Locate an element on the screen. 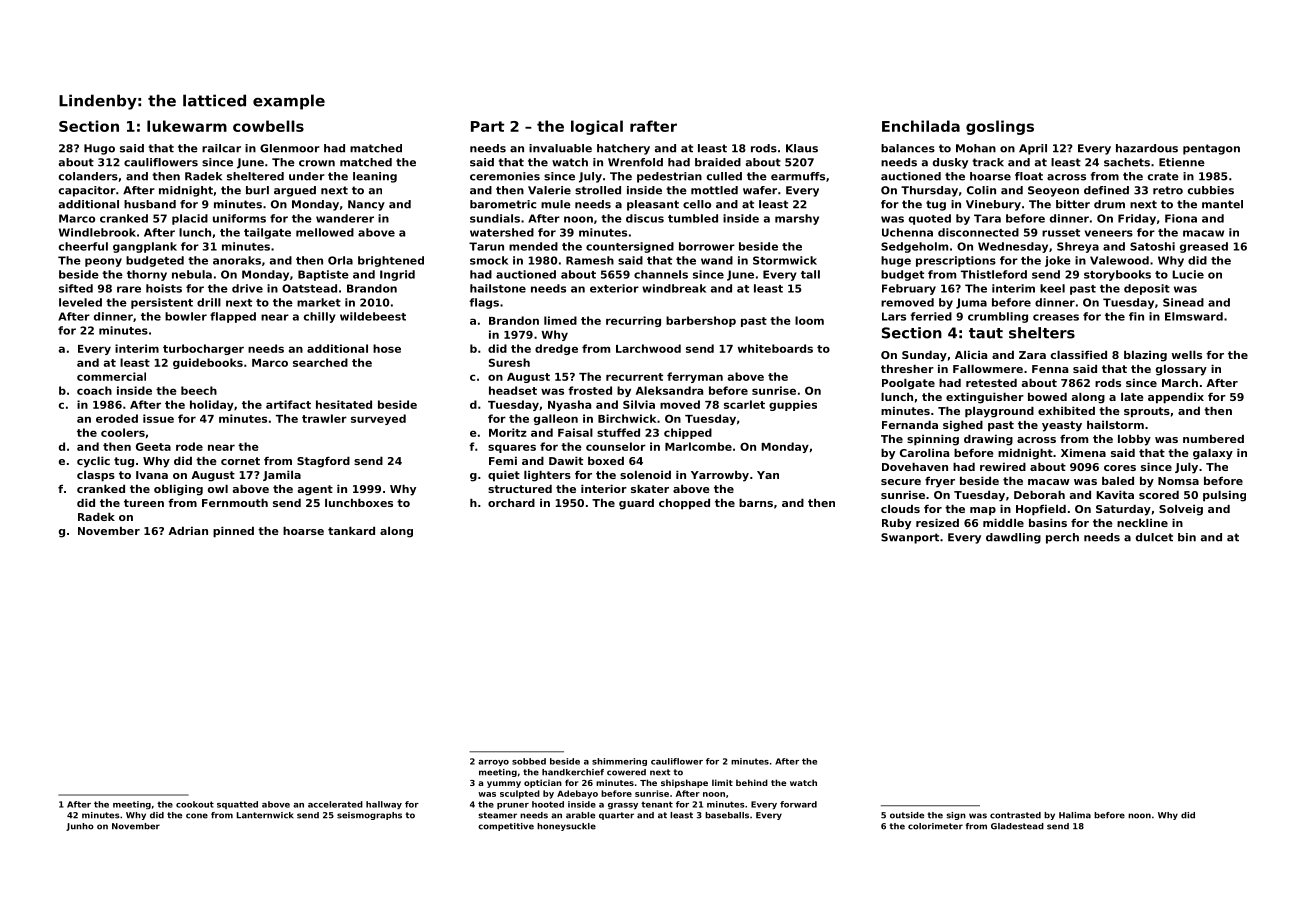 This screenshot has width=1308, height=924. contrasted is located at coordinates (1015, 815).
